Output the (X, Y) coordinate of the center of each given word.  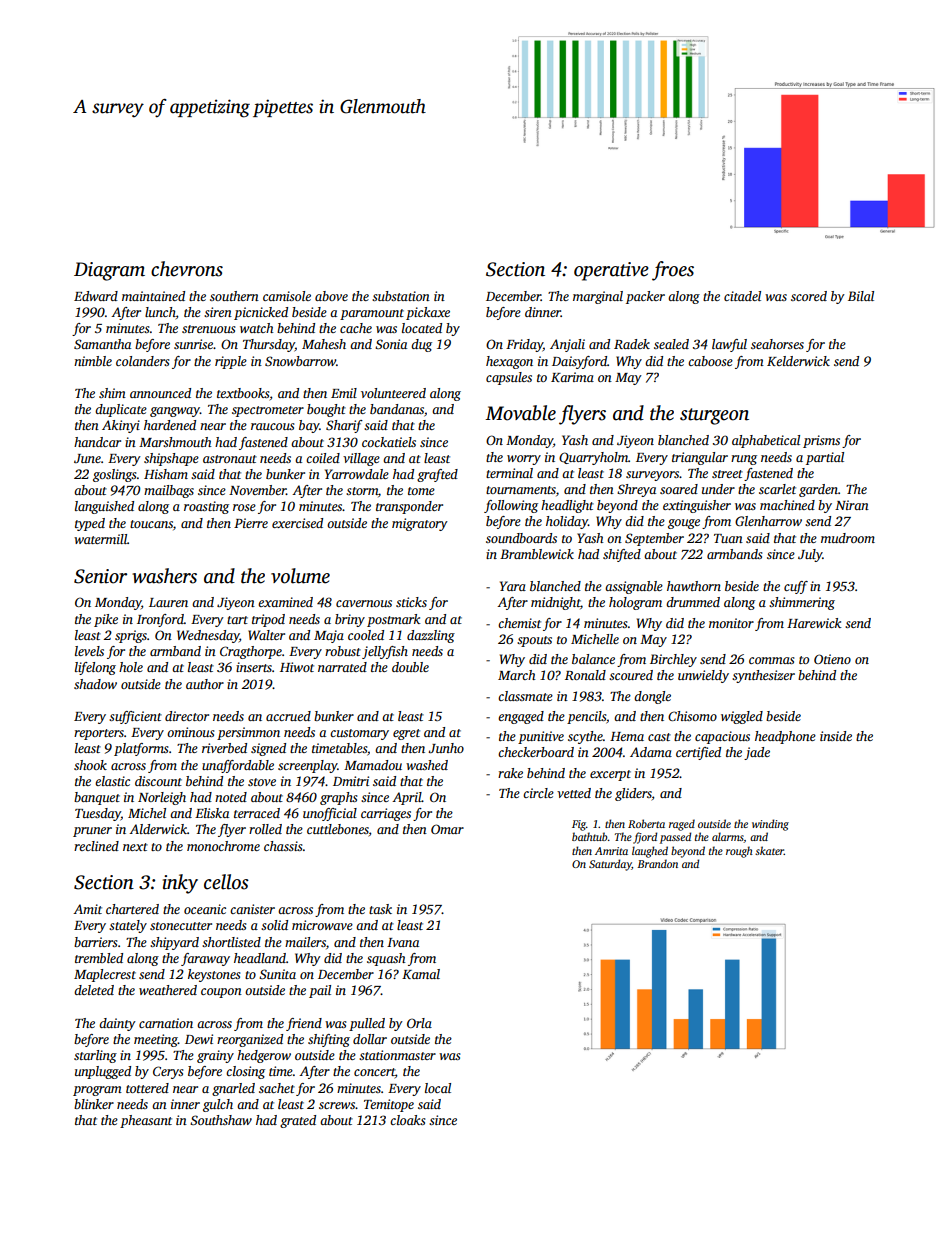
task (380, 909)
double (410, 667)
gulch (218, 1105)
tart (237, 620)
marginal (598, 297)
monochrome (223, 846)
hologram (635, 603)
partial (825, 458)
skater (769, 850)
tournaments (521, 490)
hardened (170, 425)
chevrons (187, 269)
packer (645, 297)
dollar (370, 1039)
